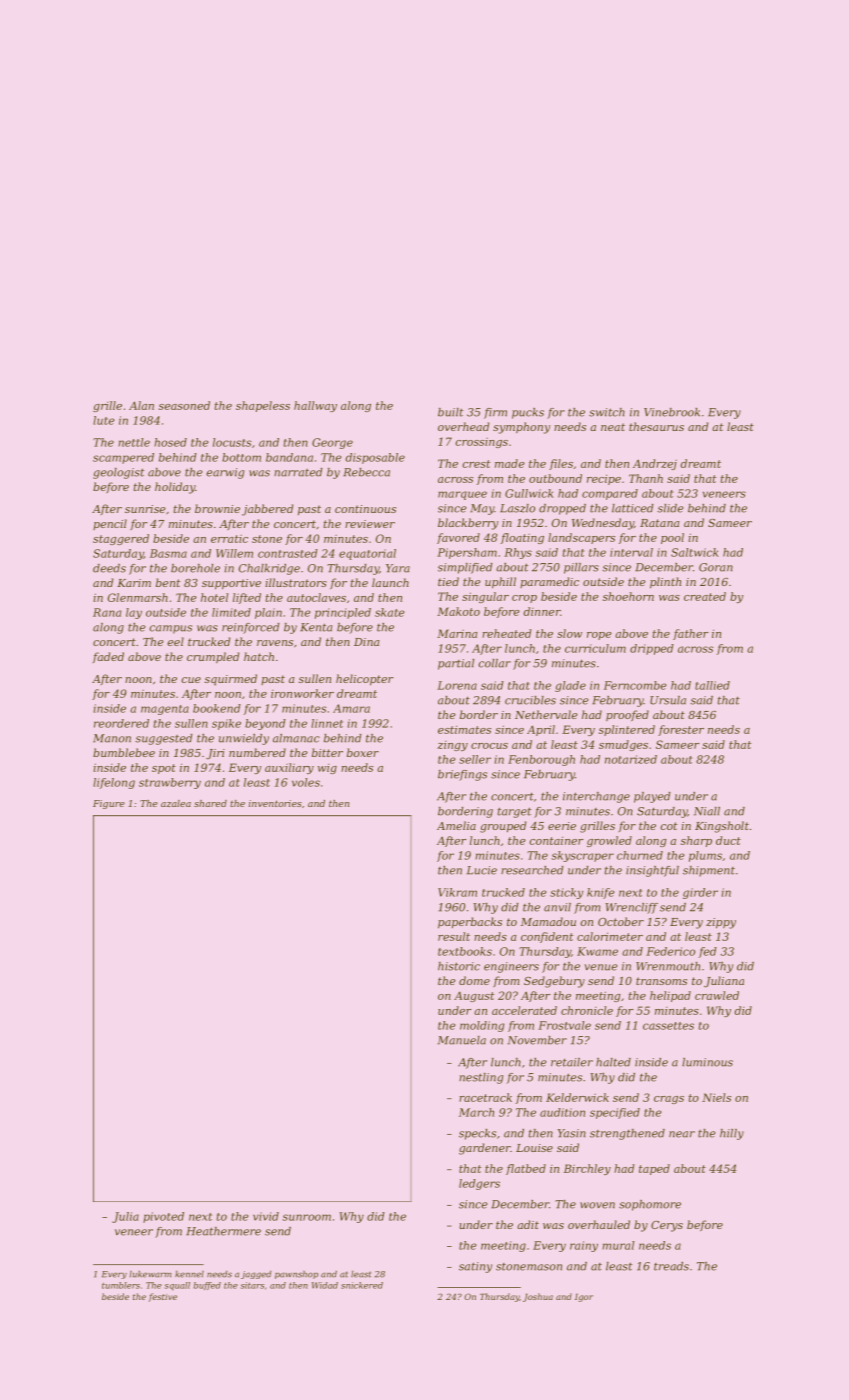 The image size is (849, 1400). I want to click on luminous, so click(707, 1062).
